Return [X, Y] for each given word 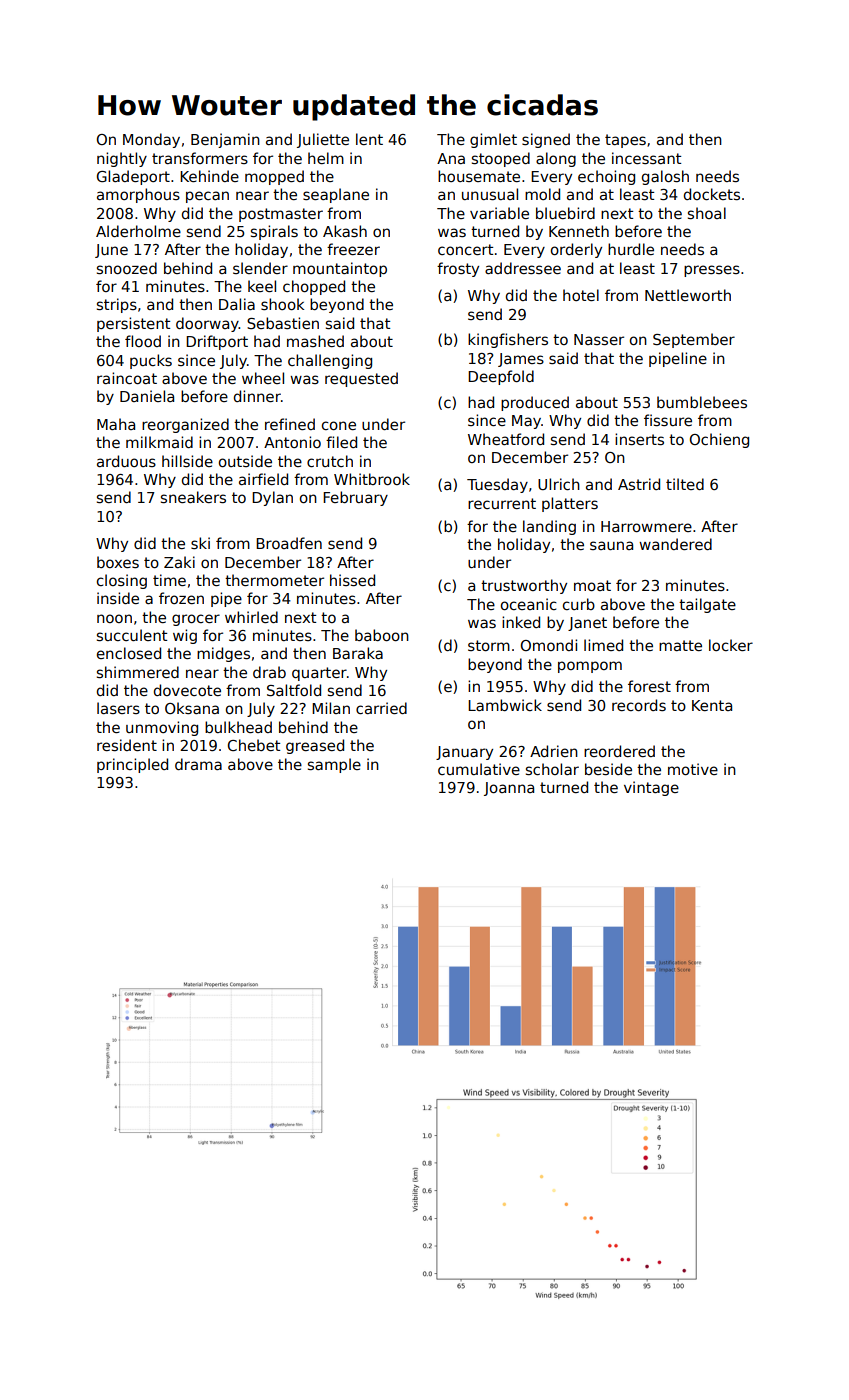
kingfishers [508, 340]
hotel [581, 295]
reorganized [185, 425]
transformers [200, 158]
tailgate [707, 605]
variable [499, 213]
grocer [196, 620]
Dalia [237, 304]
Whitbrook [372, 479]
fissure [668, 420]
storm [489, 645]
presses [712, 271]
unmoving [162, 728]
